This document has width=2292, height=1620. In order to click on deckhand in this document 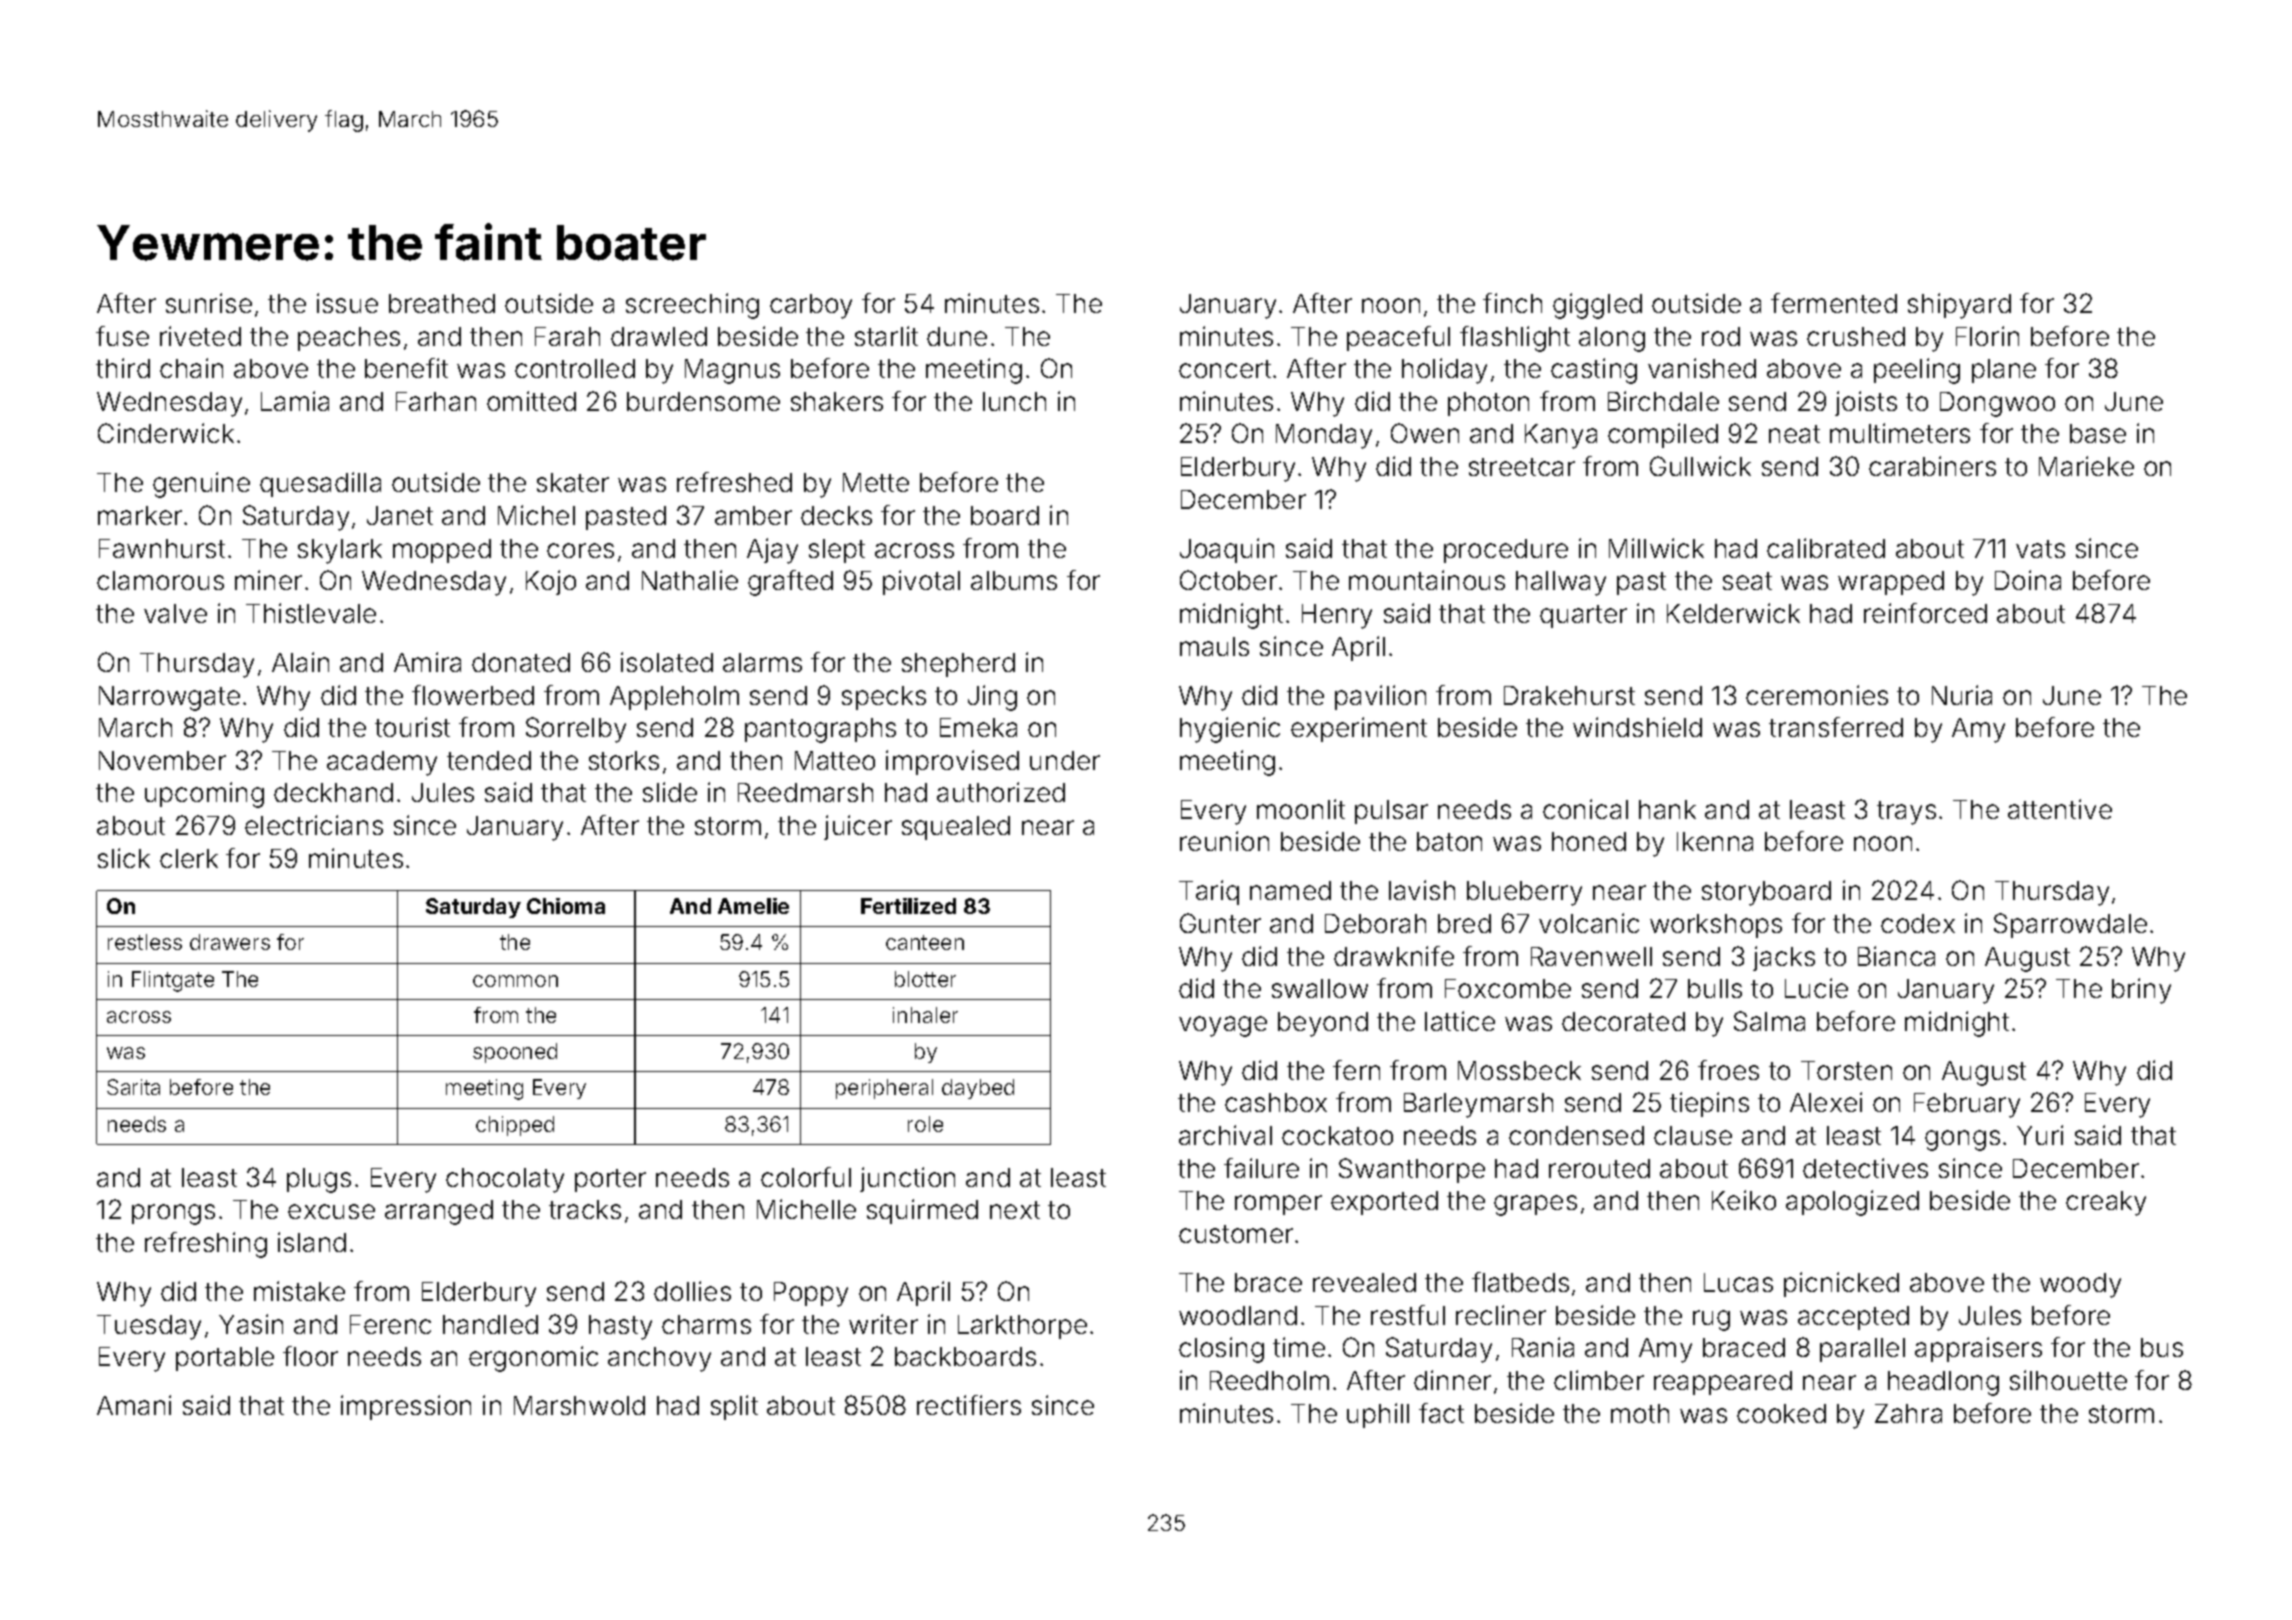, I will do `click(333, 792)`.
